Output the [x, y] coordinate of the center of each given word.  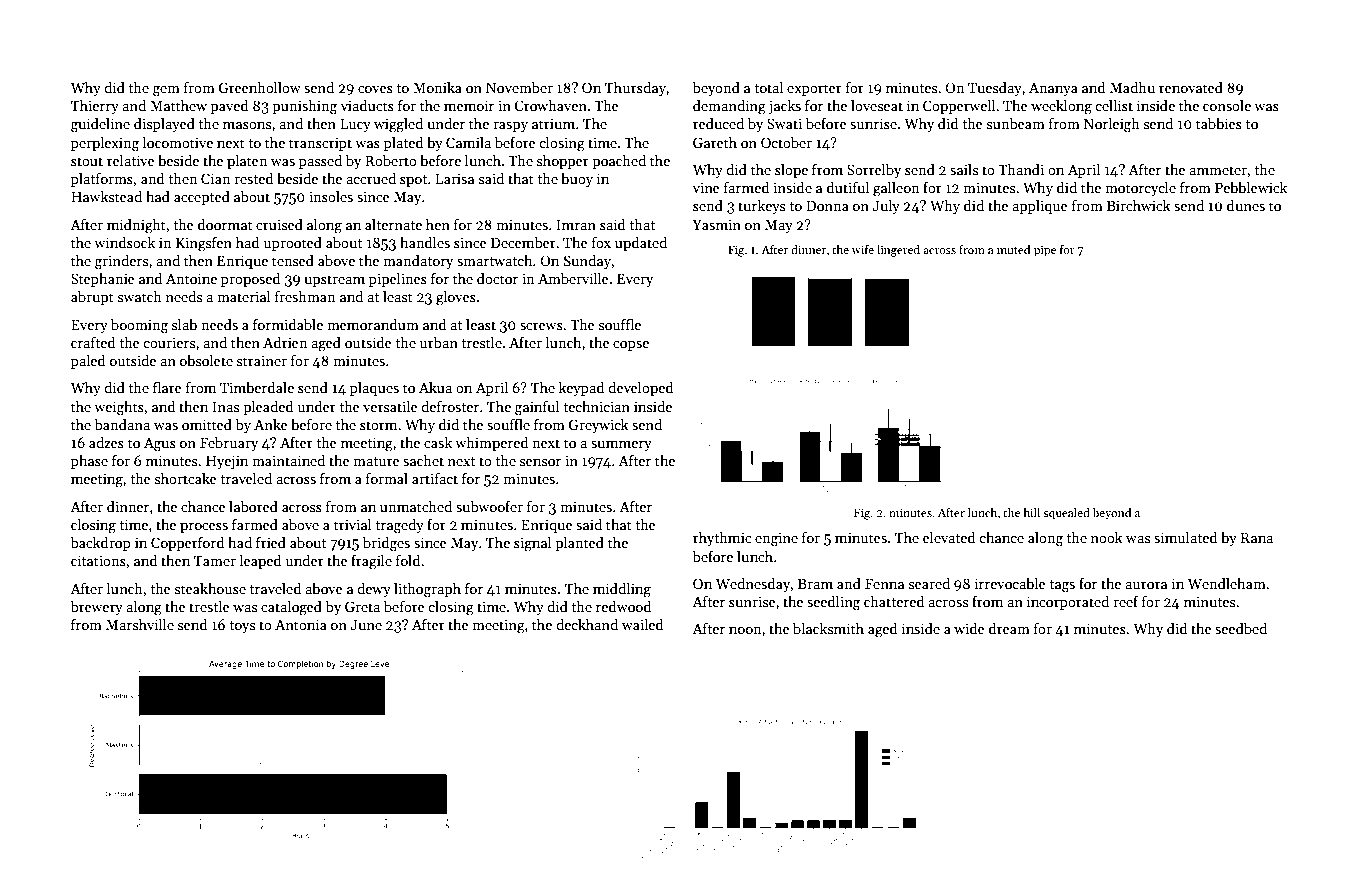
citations [98, 560]
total [768, 87]
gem [166, 91]
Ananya [1053, 89]
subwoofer [489, 506]
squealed [1066, 514]
